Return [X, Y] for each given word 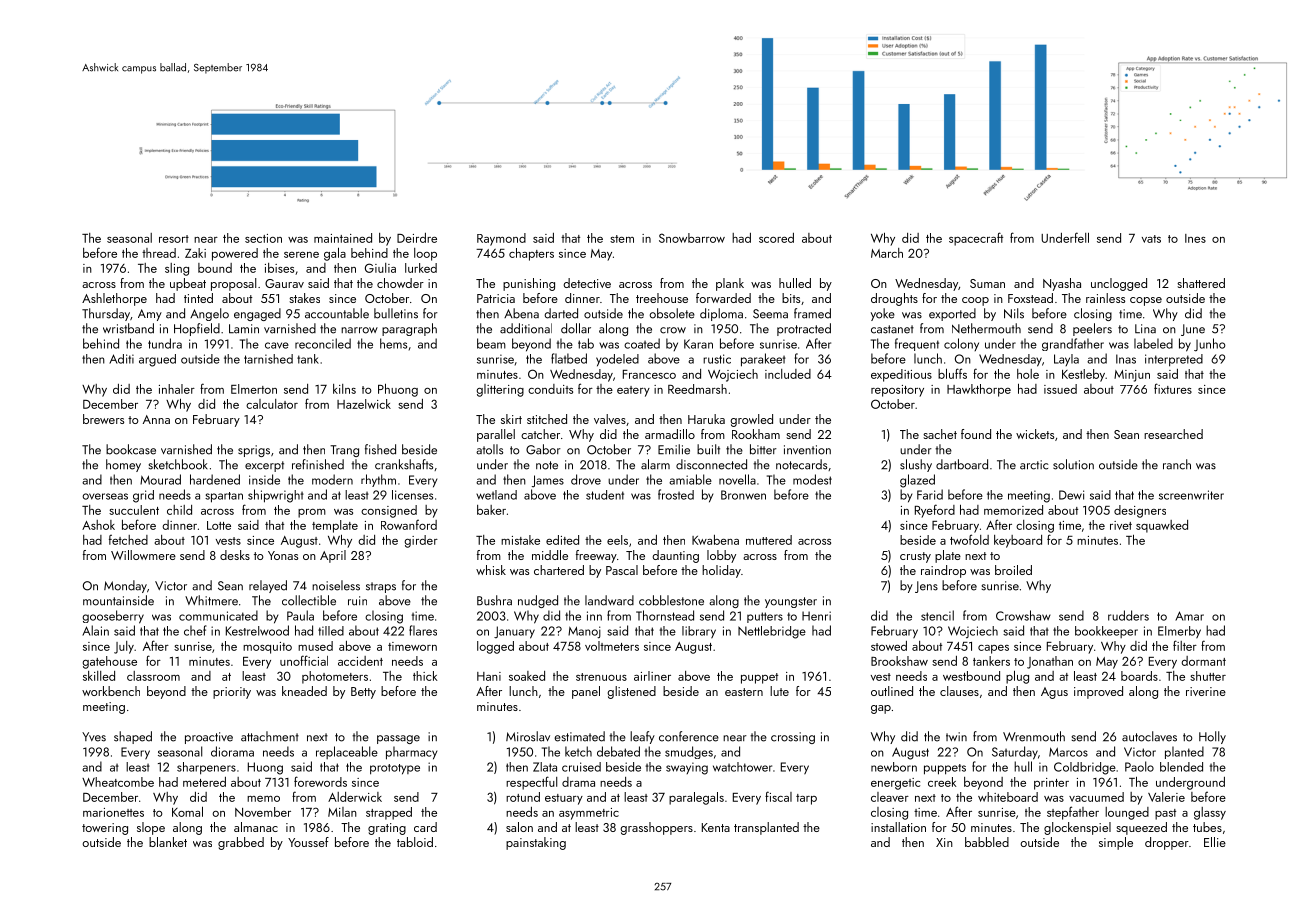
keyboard [1018, 541]
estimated [579, 736]
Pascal [622, 570]
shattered [1201, 283]
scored [776, 238]
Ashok [98, 525]
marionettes [113, 812]
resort [174, 239]
